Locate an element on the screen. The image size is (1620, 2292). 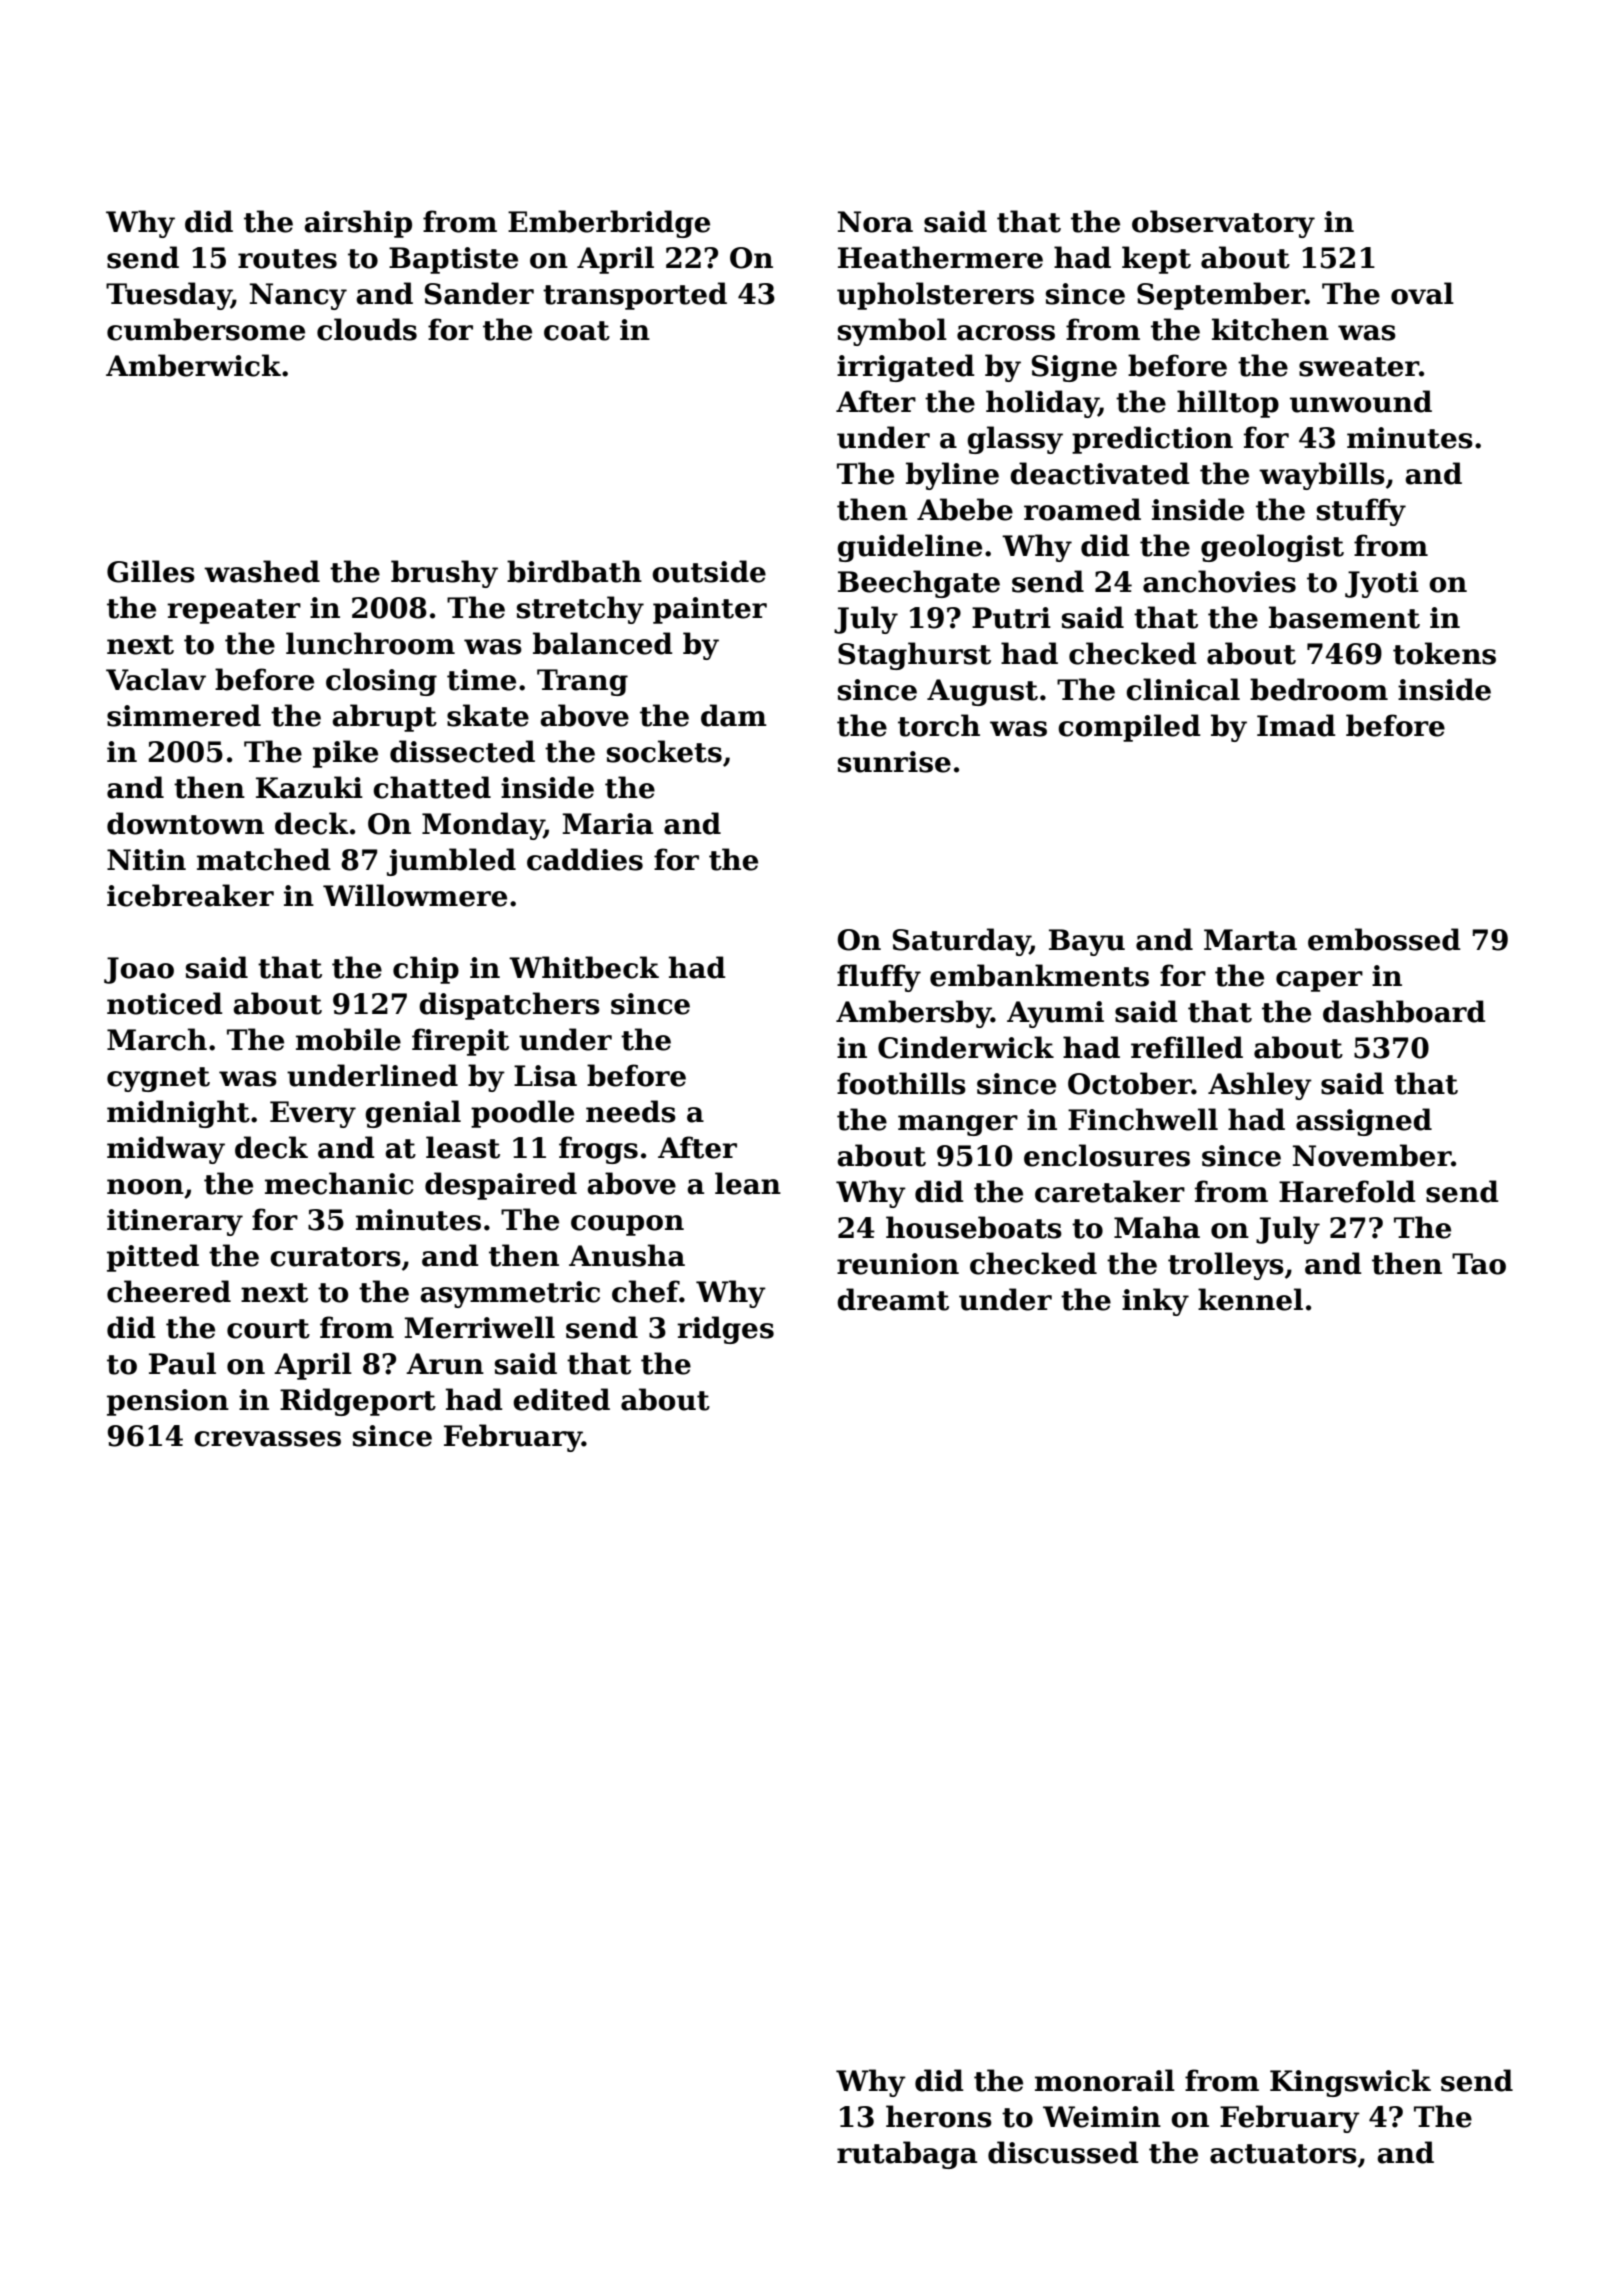
dam is located at coordinates (734, 715).
